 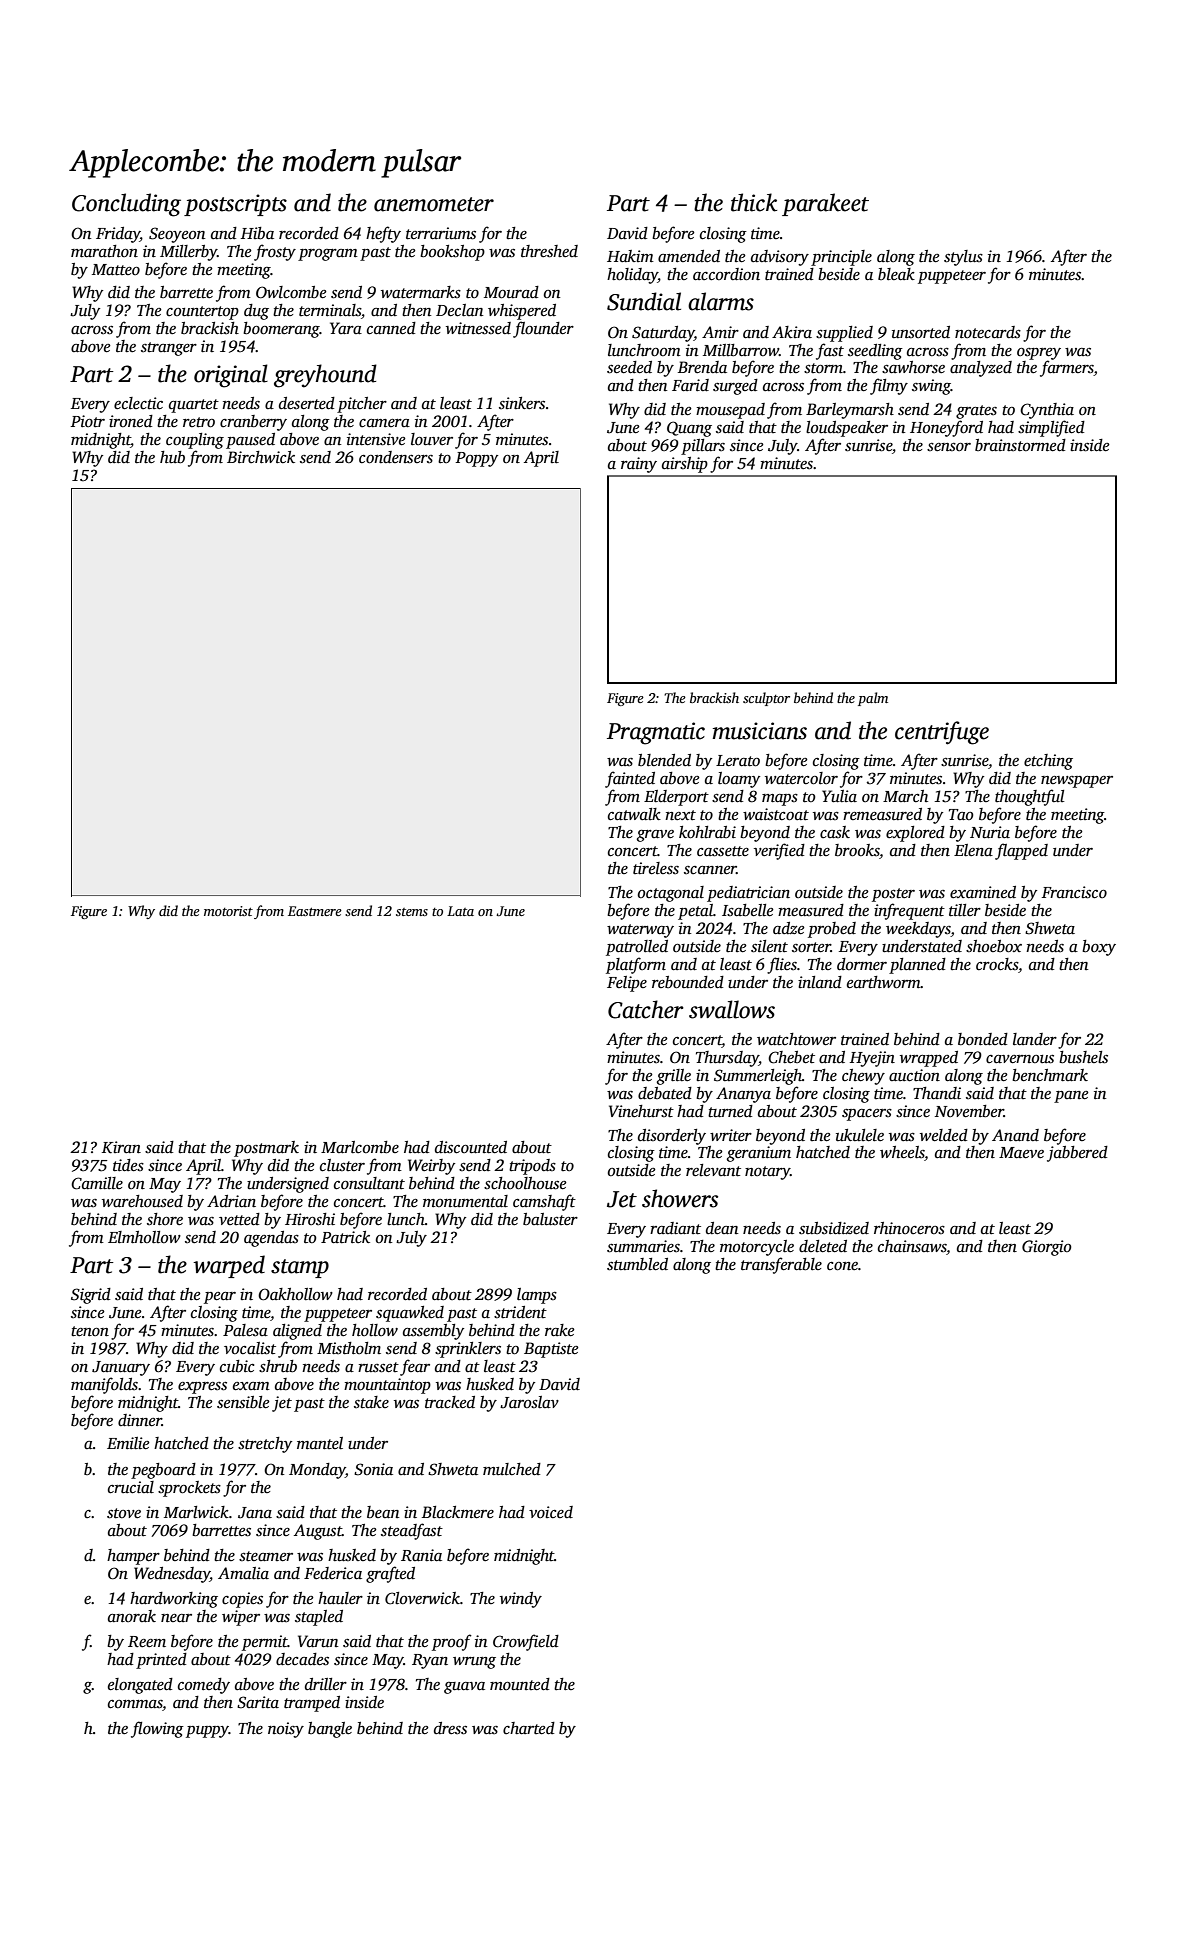 I want to click on Camille, so click(x=97, y=1183).
